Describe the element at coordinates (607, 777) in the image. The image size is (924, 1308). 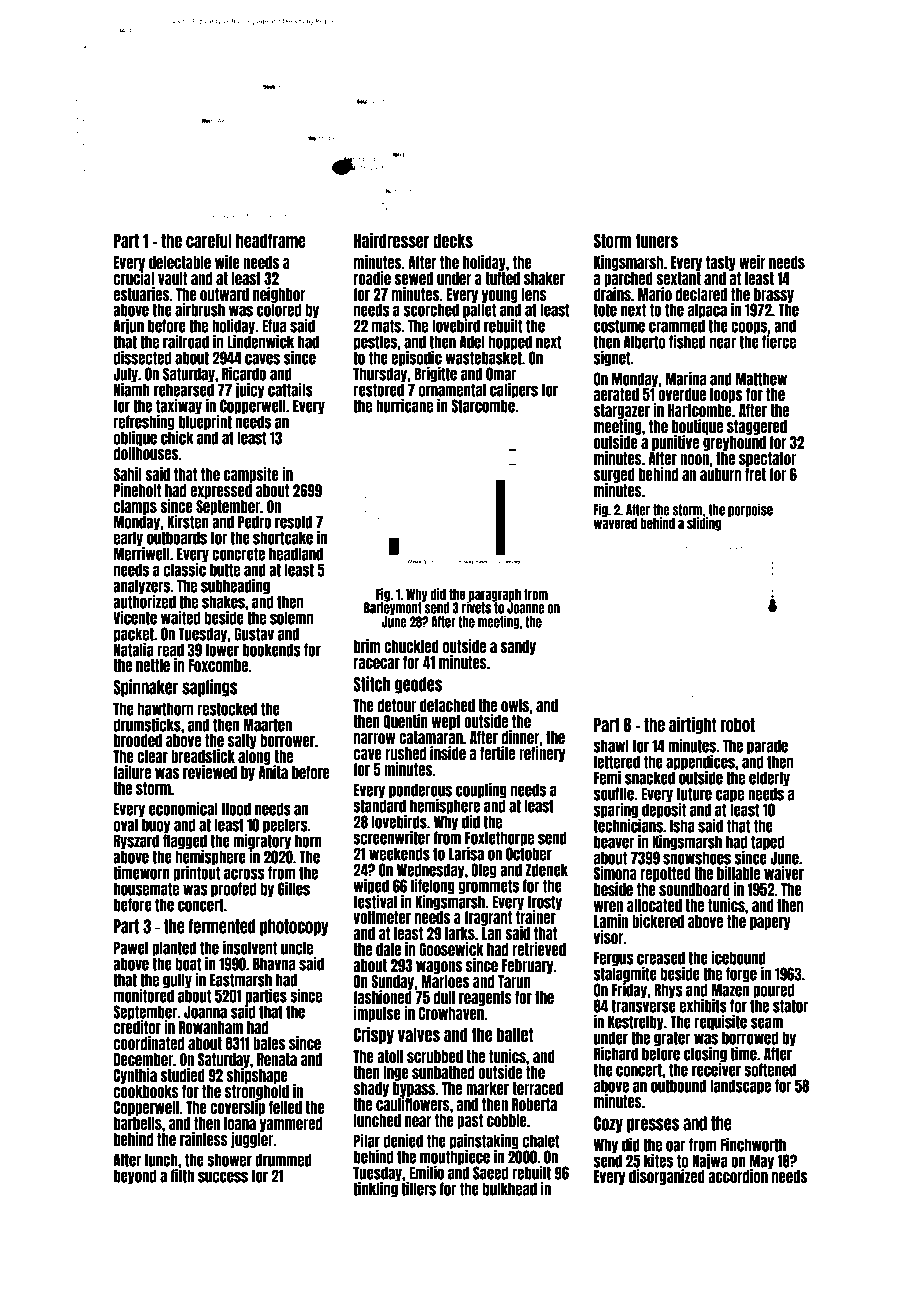
I see `Femi` at that location.
